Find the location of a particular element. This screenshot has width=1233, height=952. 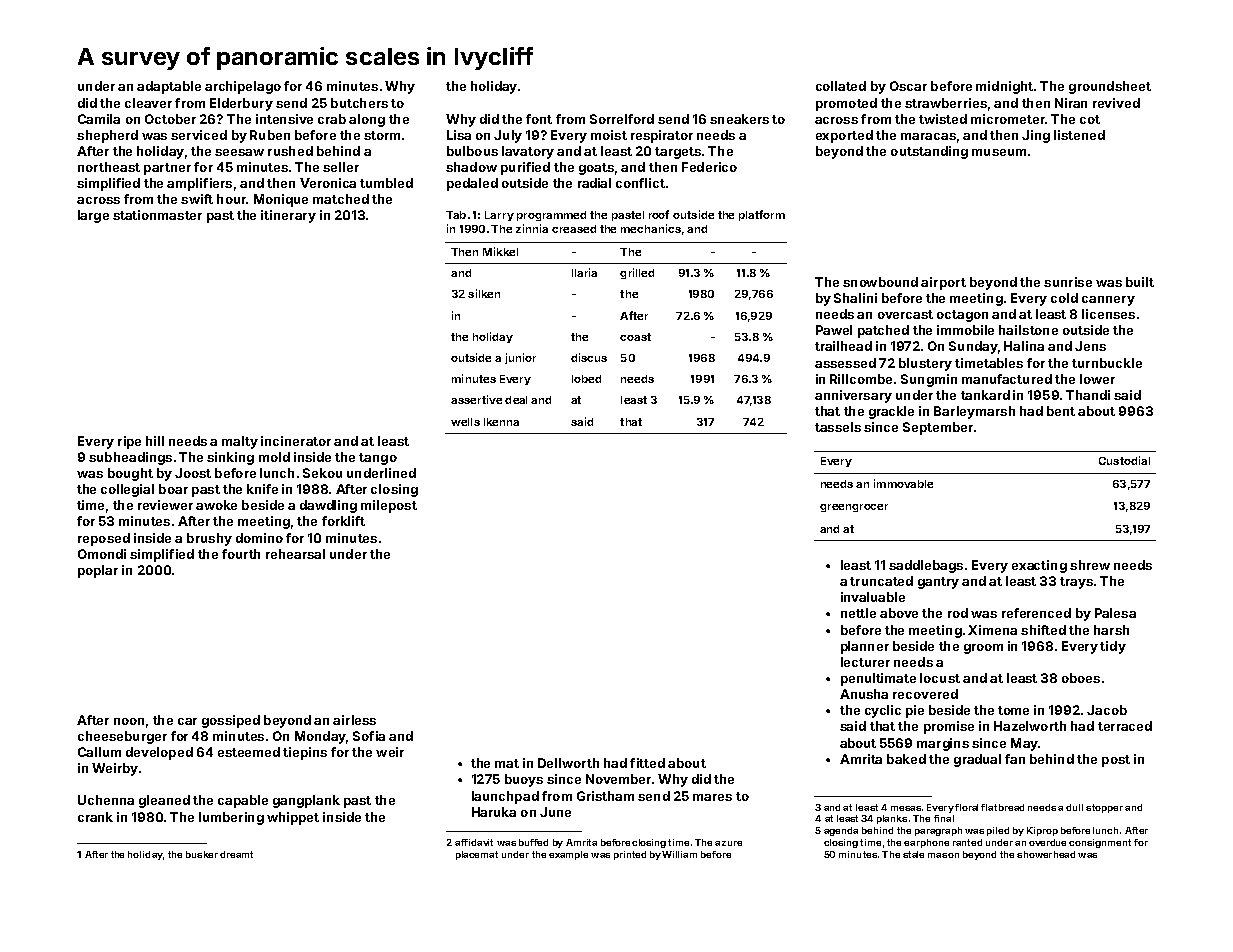

greengrocer is located at coordinates (854, 508).
